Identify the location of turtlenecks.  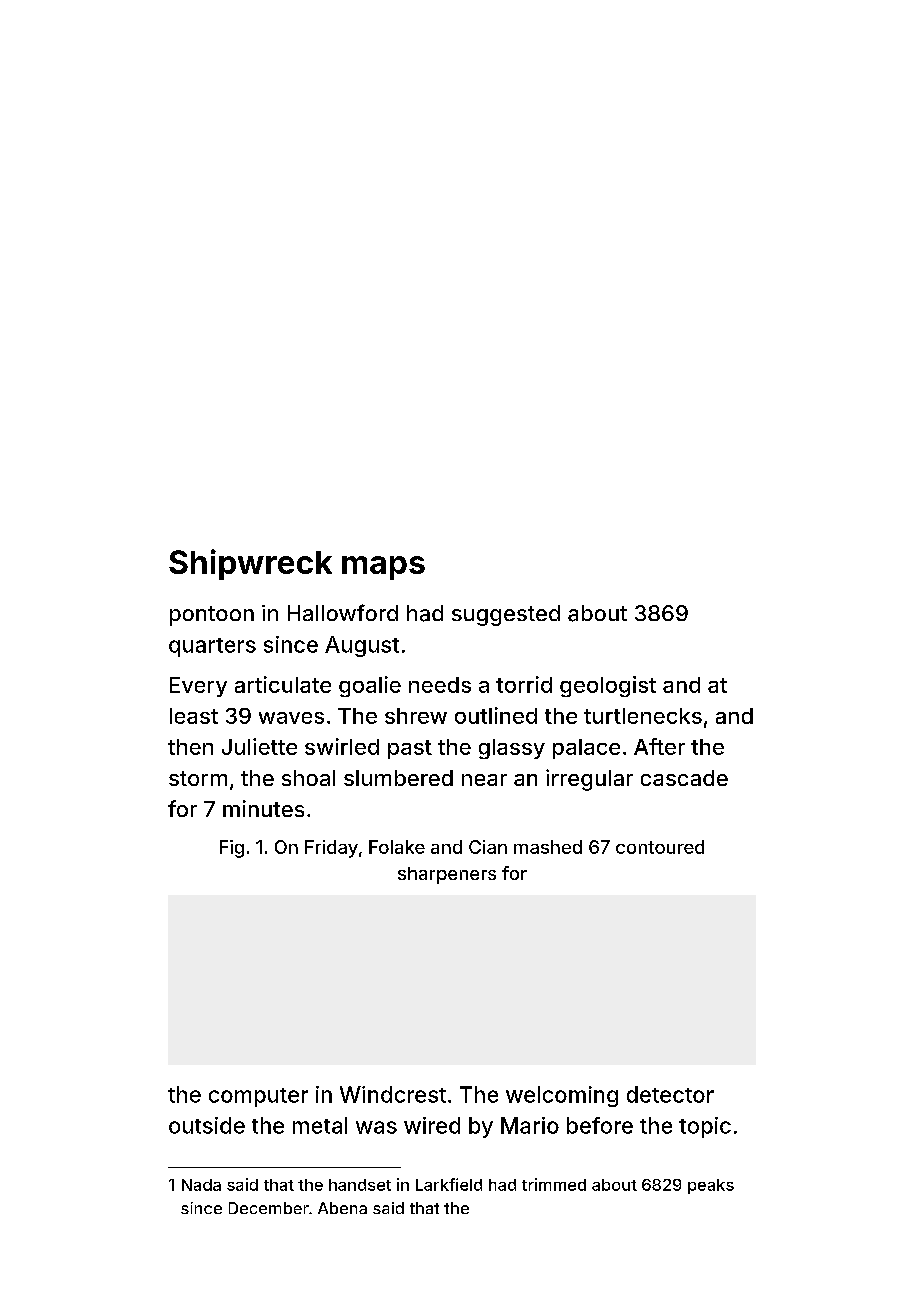
(643, 716).
